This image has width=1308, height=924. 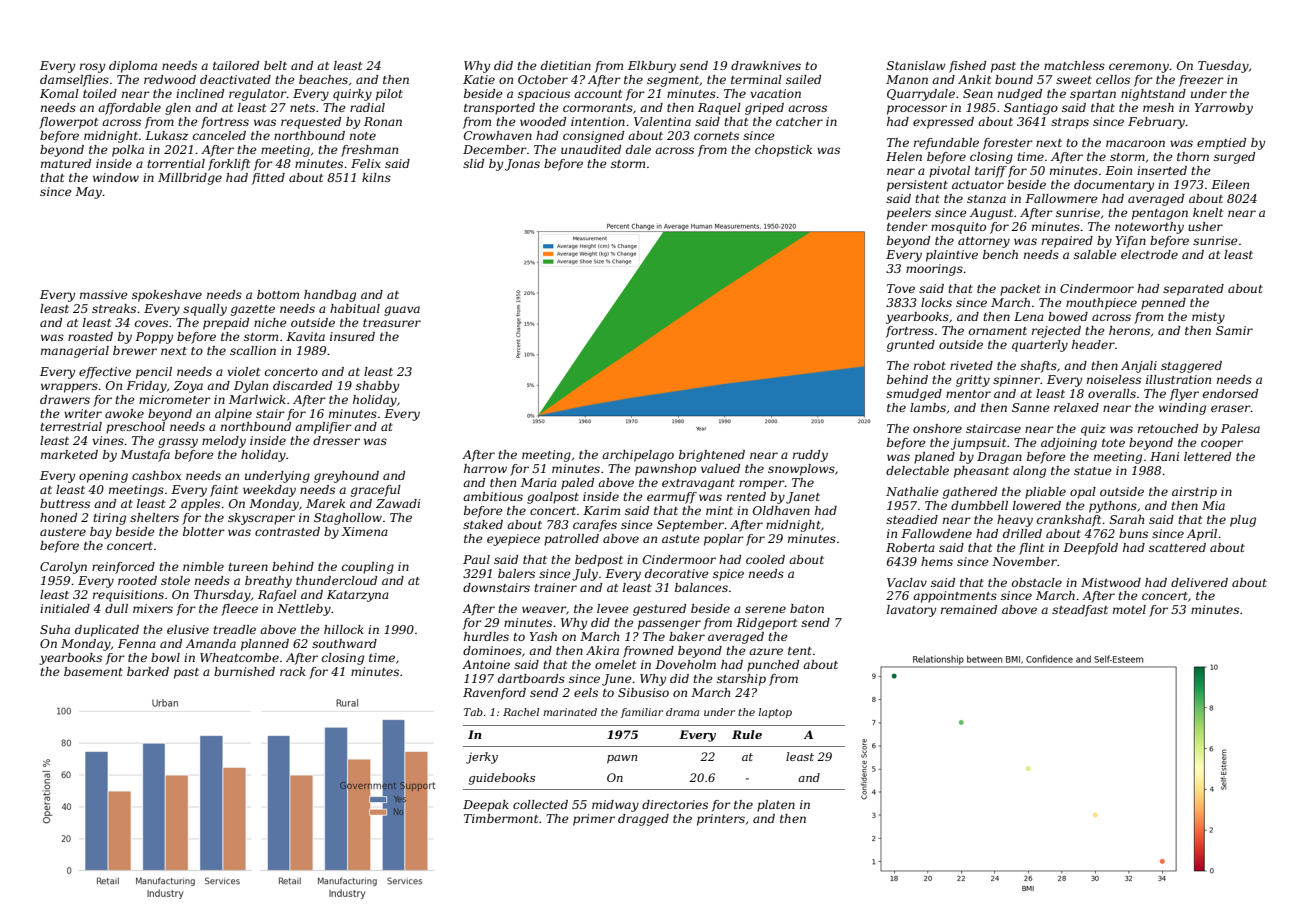 I want to click on gritty, so click(x=973, y=381).
